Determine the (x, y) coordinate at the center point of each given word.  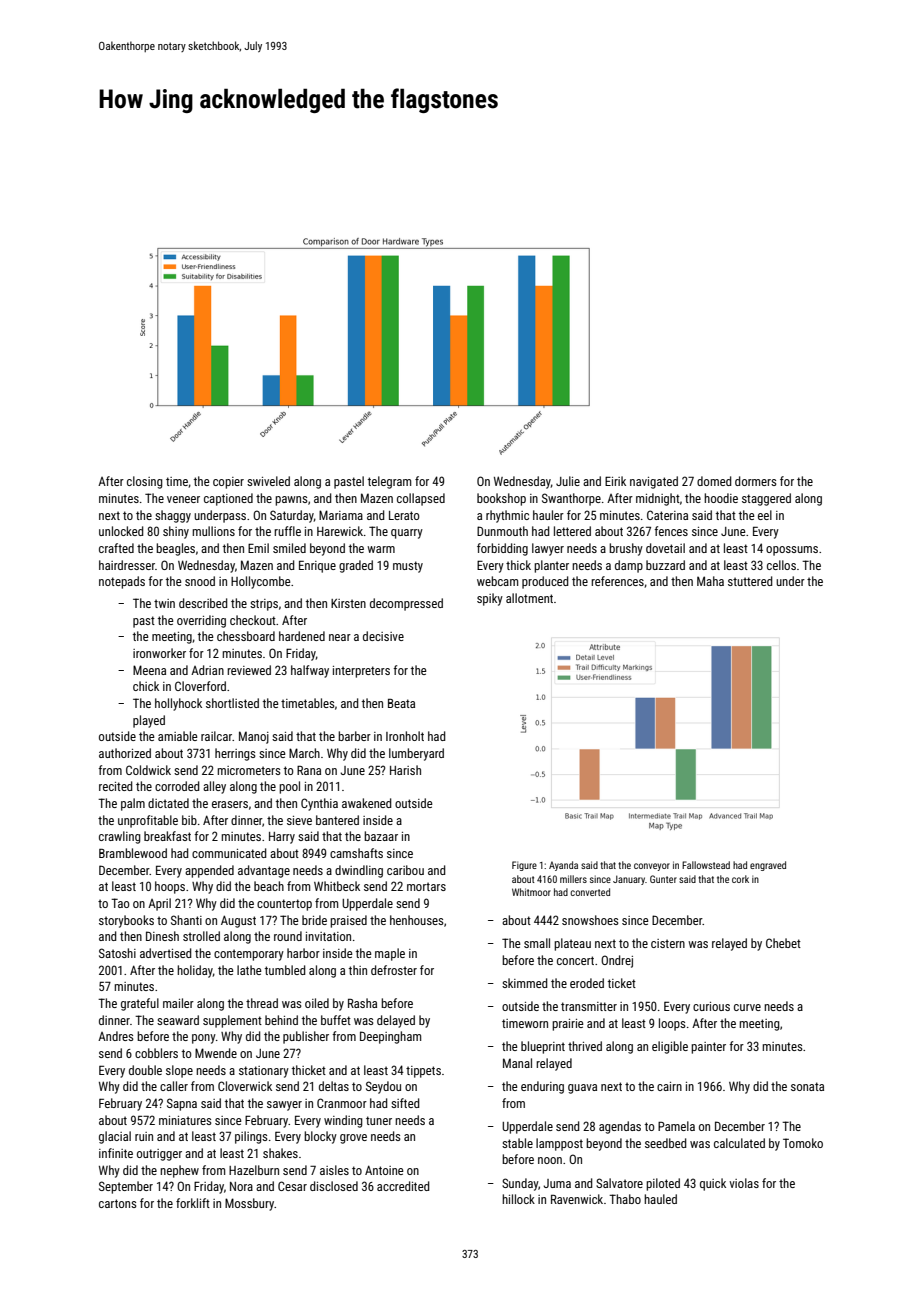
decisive (383, 636)
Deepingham (390, 1037)
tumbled (285, 970)
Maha (710, 581)
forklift (193, 1203)
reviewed (249, 670)
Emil (258, 548)
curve (747, 1007)
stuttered (750, 581)
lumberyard (416, 754)
